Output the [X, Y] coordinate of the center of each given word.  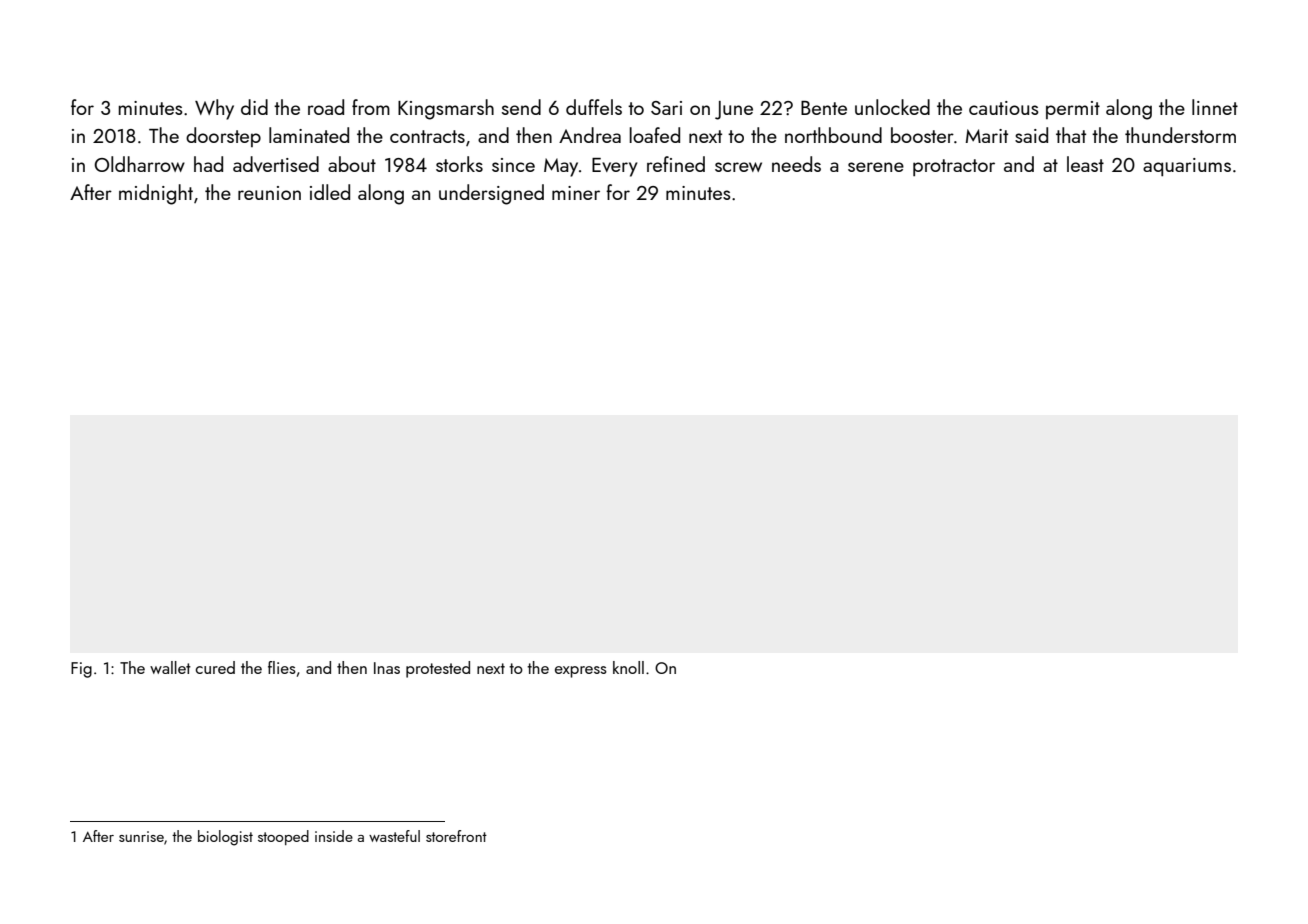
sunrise [141, 836]
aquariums [1187, 167]
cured [215, 667]
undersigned [491, 194]
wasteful [394, 836]
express [581, 672]
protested [438, 669]
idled [330, 192]
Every [614, 167]
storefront [456, 836]
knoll [628, 667]
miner [576, 193]
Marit [987, 136]
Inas [387, 668]
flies [282, 667]
